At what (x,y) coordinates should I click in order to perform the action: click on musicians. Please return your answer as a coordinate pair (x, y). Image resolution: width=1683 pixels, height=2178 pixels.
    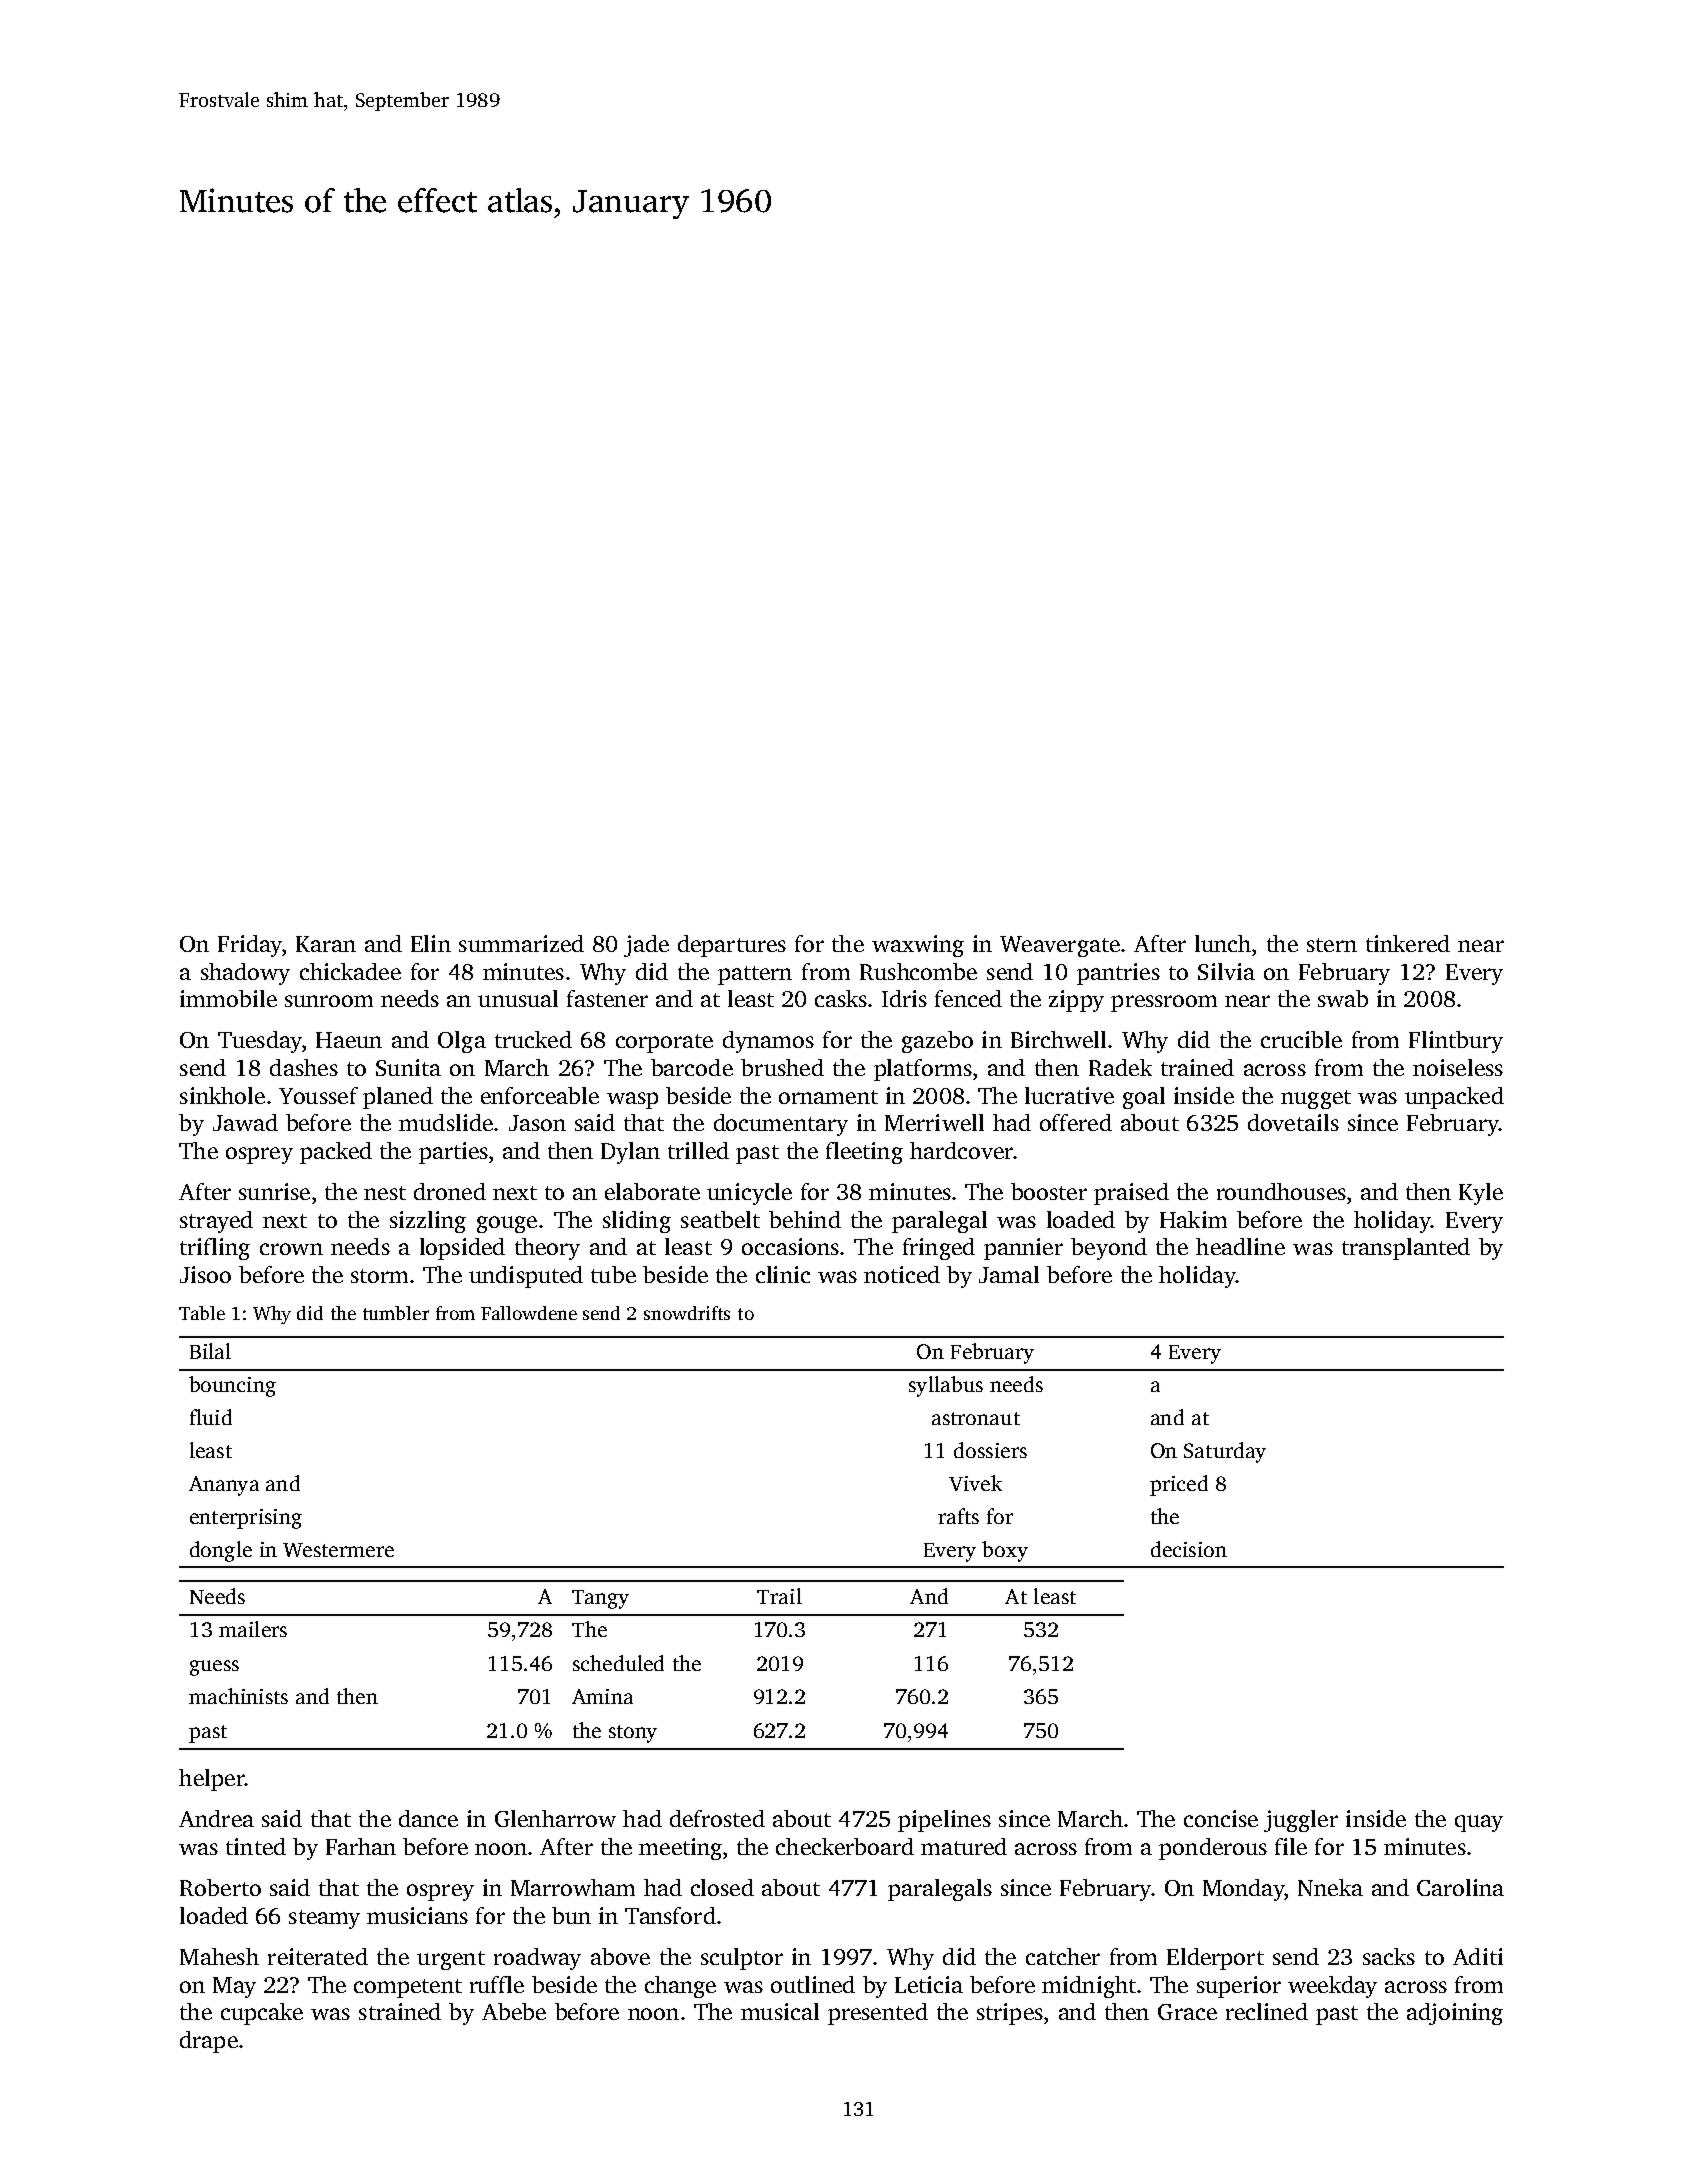
    Looking at the image, I should click on (417, 1915).
